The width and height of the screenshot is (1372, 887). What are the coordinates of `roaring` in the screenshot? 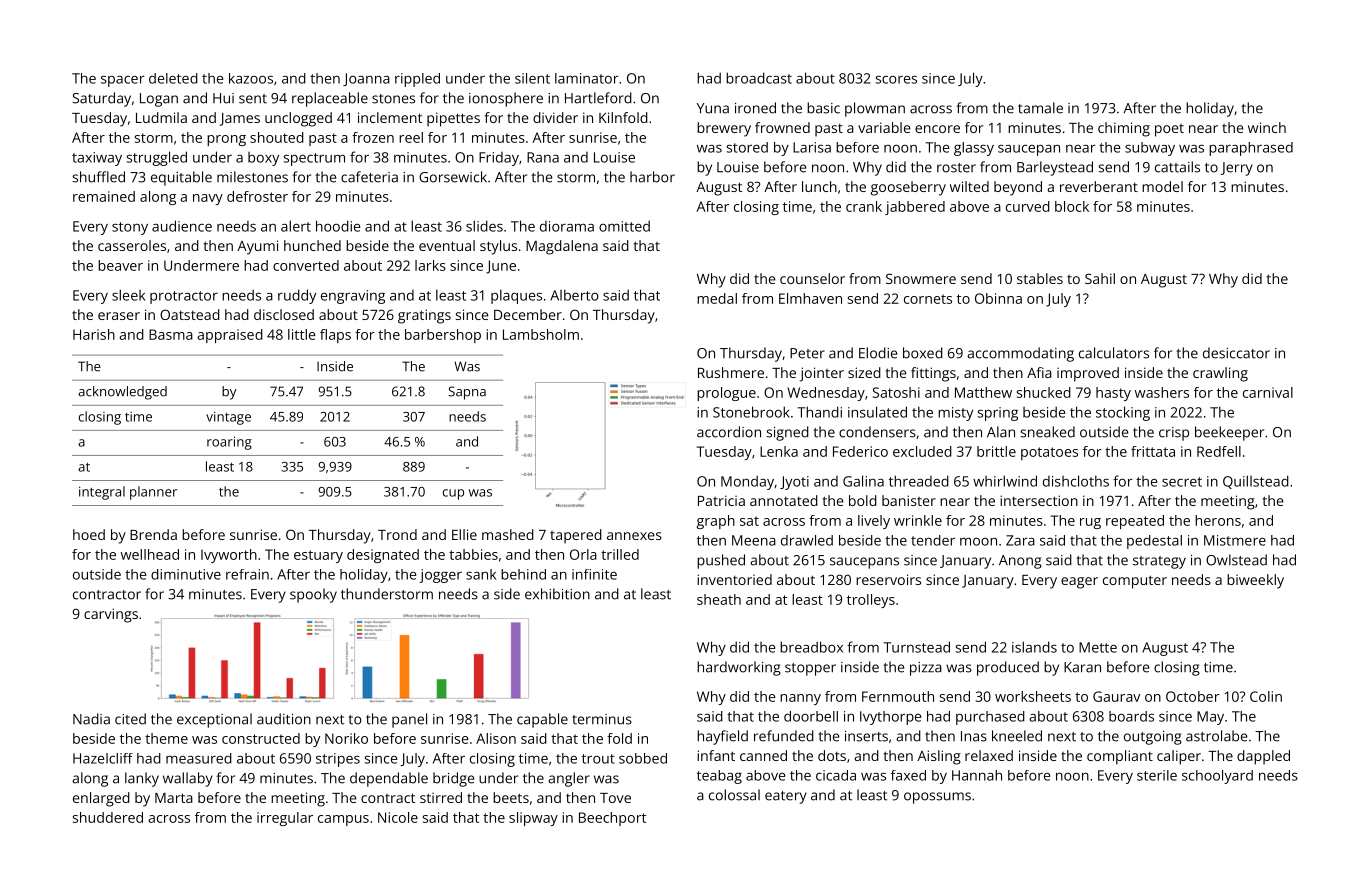 It's located at (229, 443).
